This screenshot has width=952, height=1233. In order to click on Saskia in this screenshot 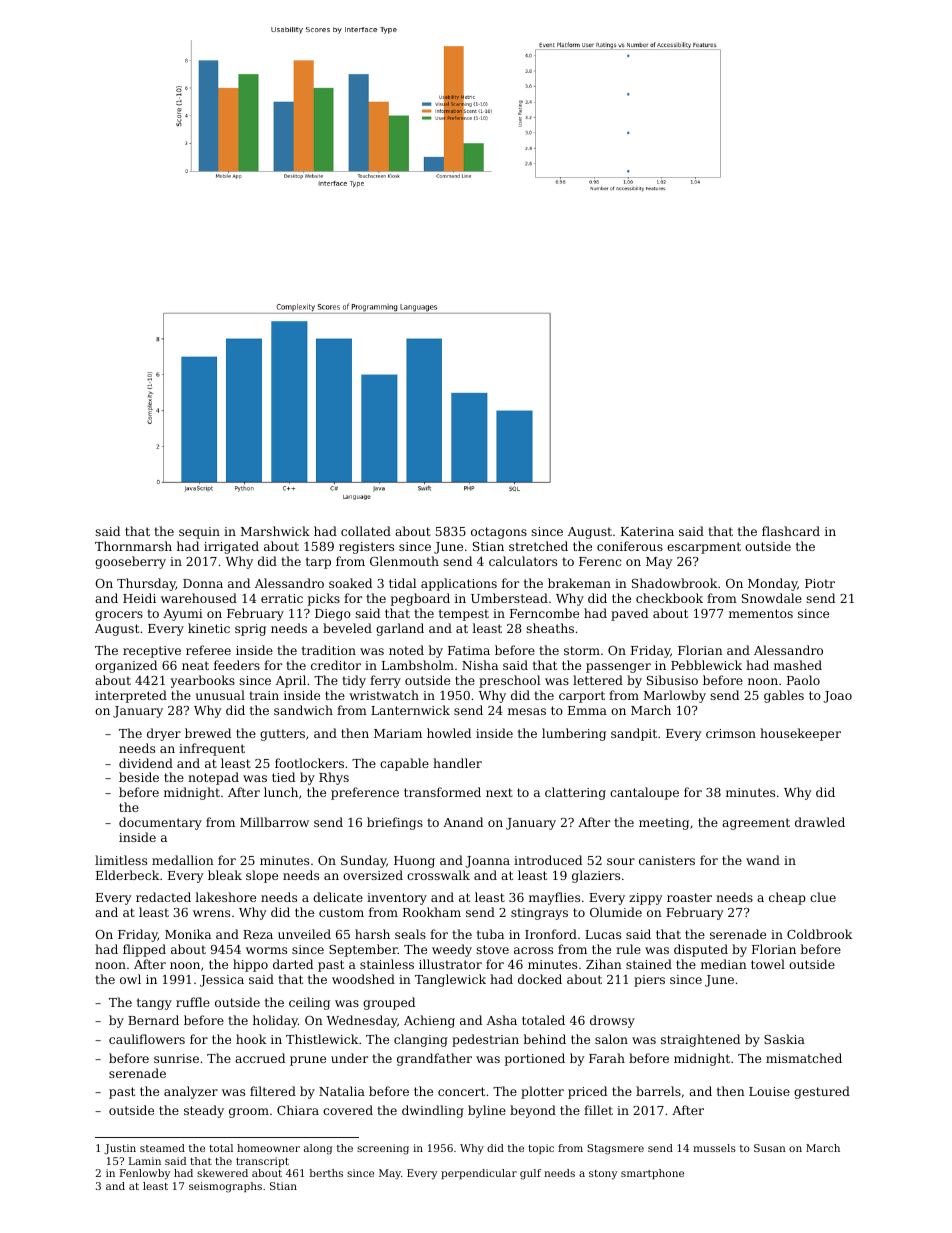, I will do `click(784, 1039)`.
